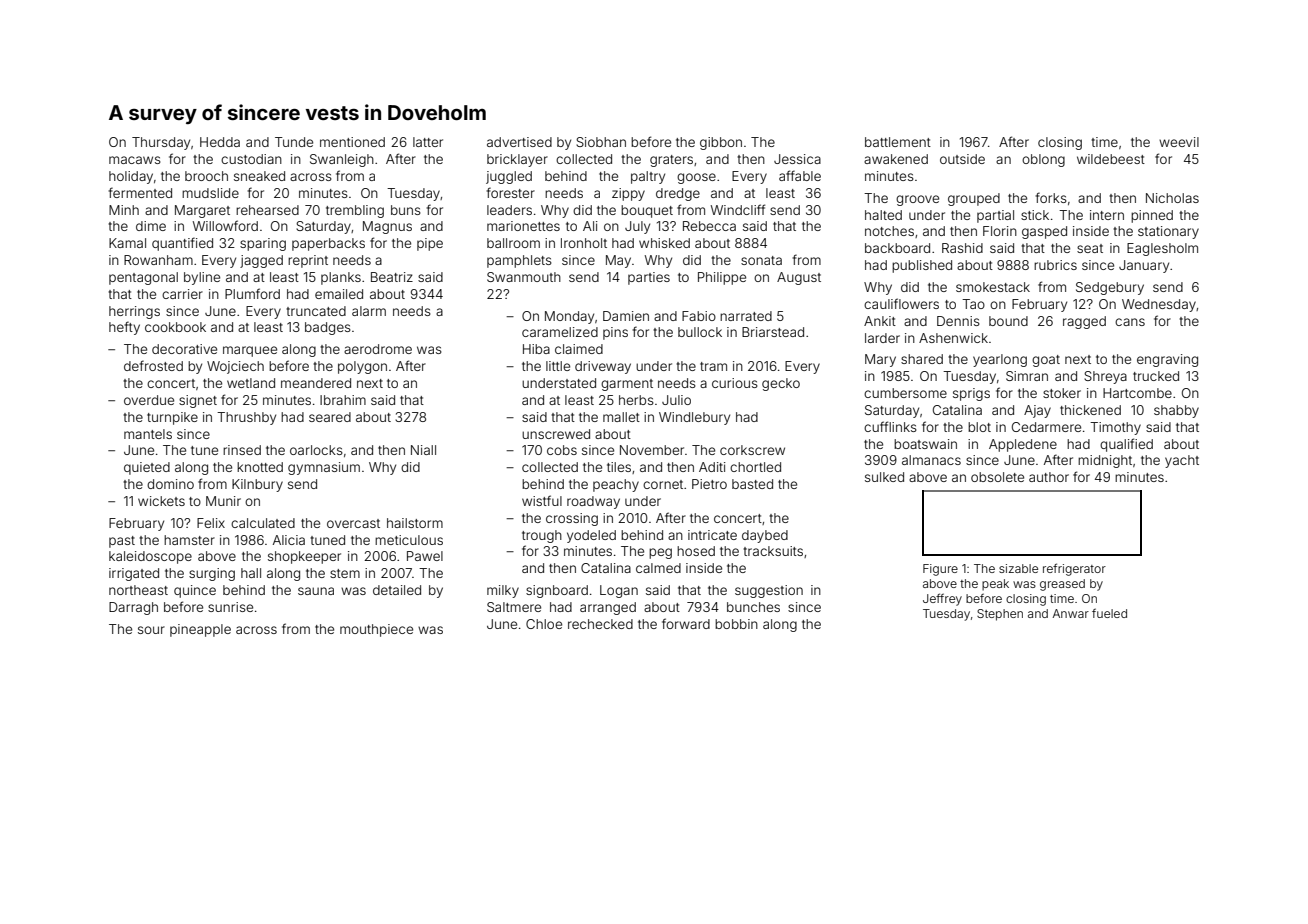 The height and width of the page is (924, 1308). I want to click on pineapple, so click(200, 630).
